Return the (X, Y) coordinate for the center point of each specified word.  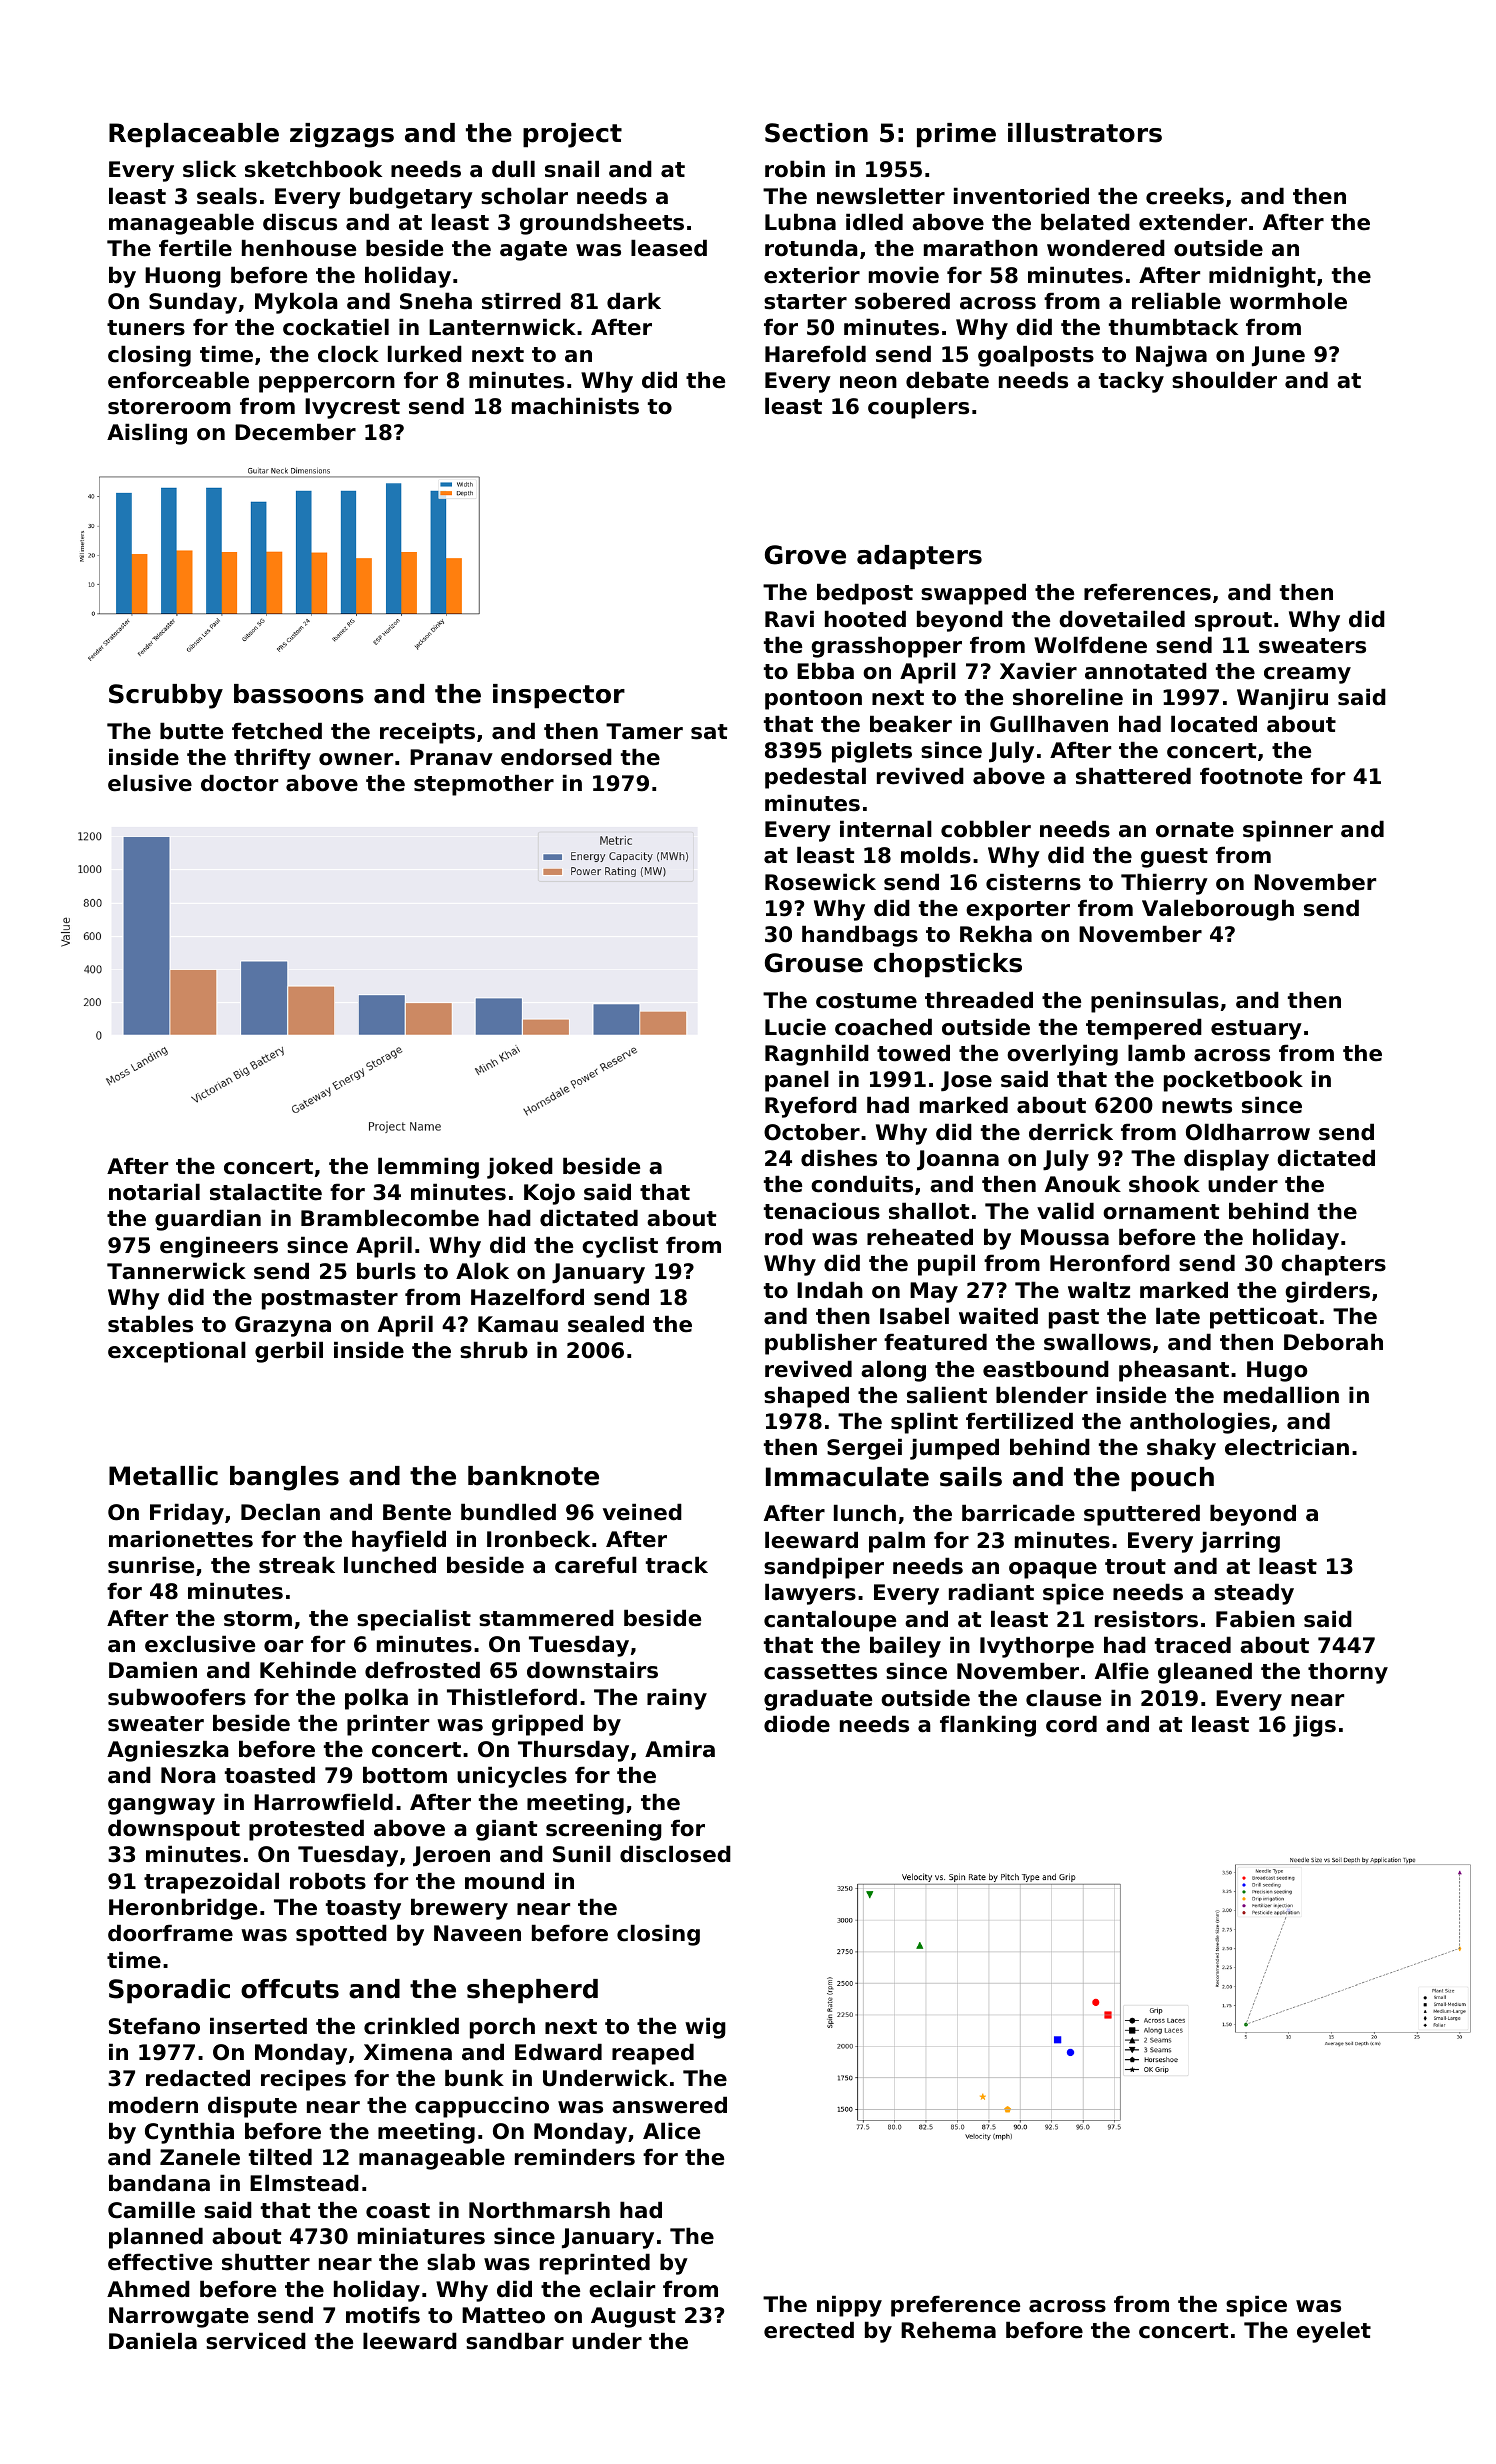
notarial (154, 1192)
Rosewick (820, 882)
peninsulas (1155, 1002)
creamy (1307, 675)
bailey (905, 1647)
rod (784, 1237)
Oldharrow (1248, 1132)
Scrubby (166, 696)
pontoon (813, 700)
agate (533, 251)
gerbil (289, 1352)
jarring (1240, 1542)
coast (398, 2211)
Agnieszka (168, 1751)
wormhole (1288, 301)
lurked (425, 354)
